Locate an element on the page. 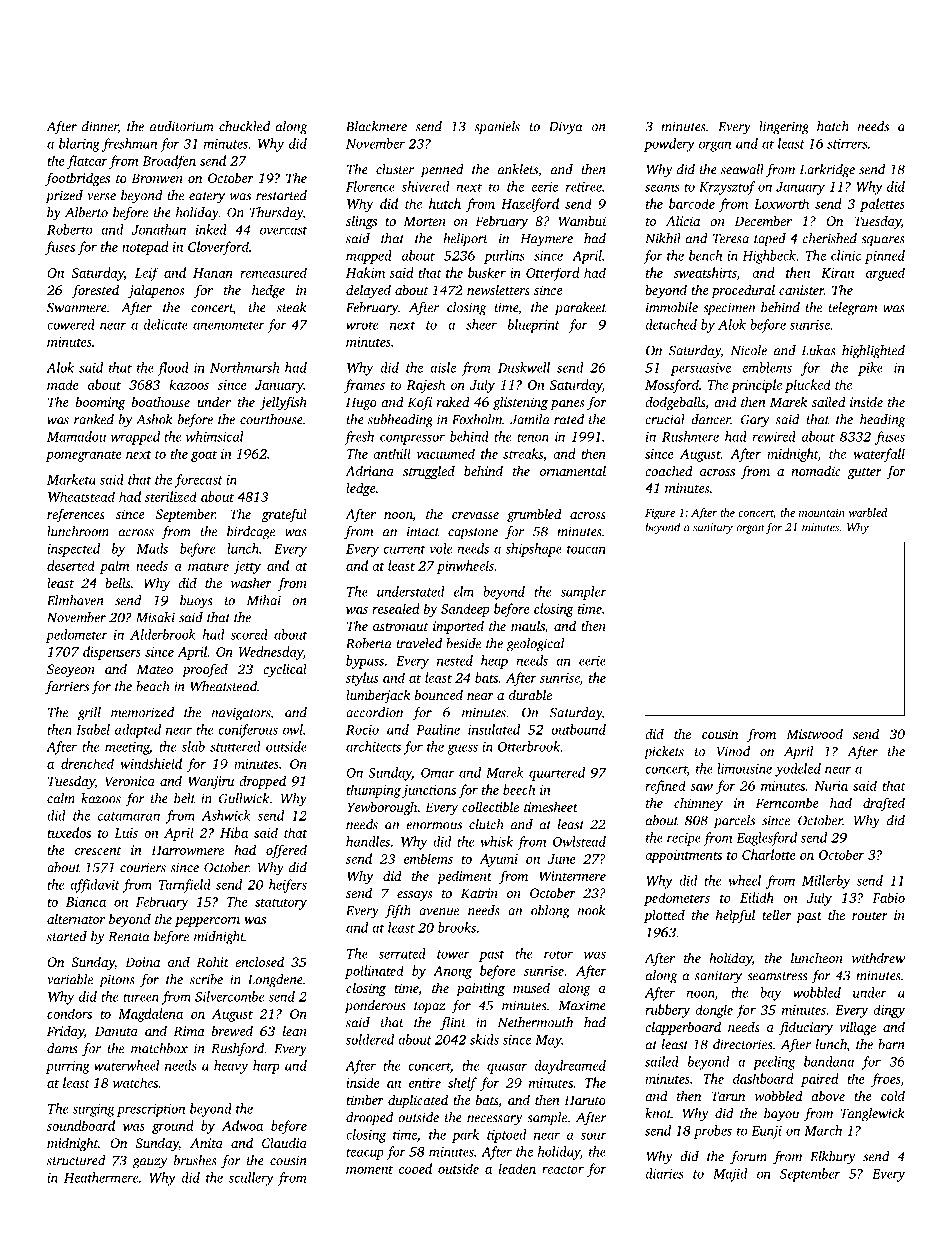 This image has width=952, height=1233. verse is located at coordinates (101, 197).
